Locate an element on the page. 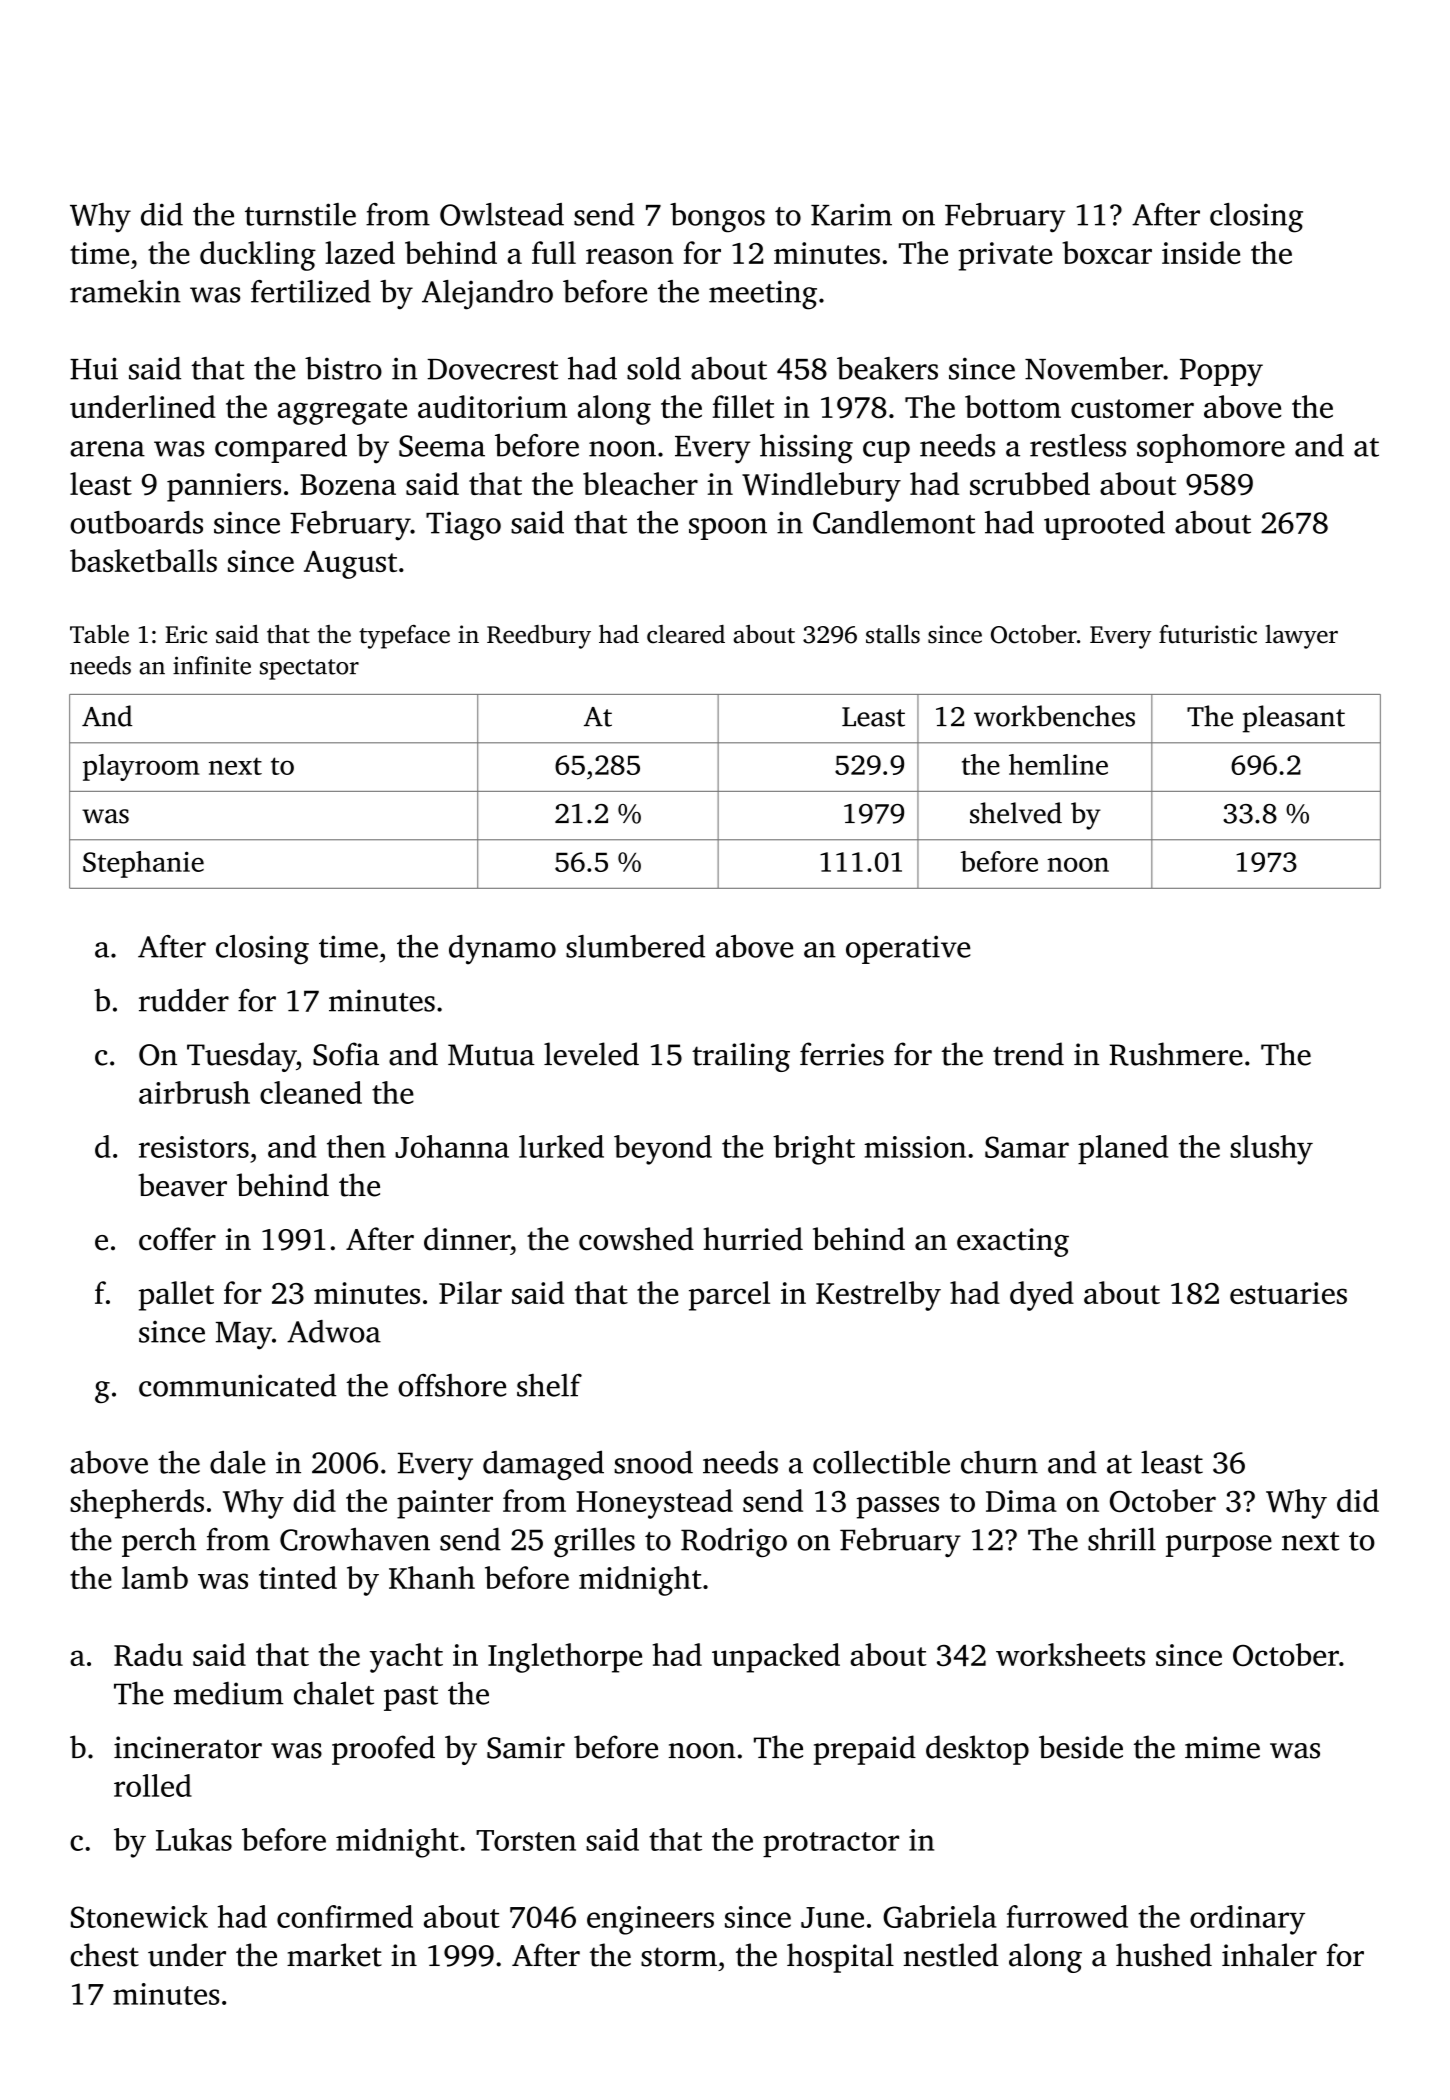 This image has width=1450, height=2100. estuaries is located at coordinates (1288, 1293).
